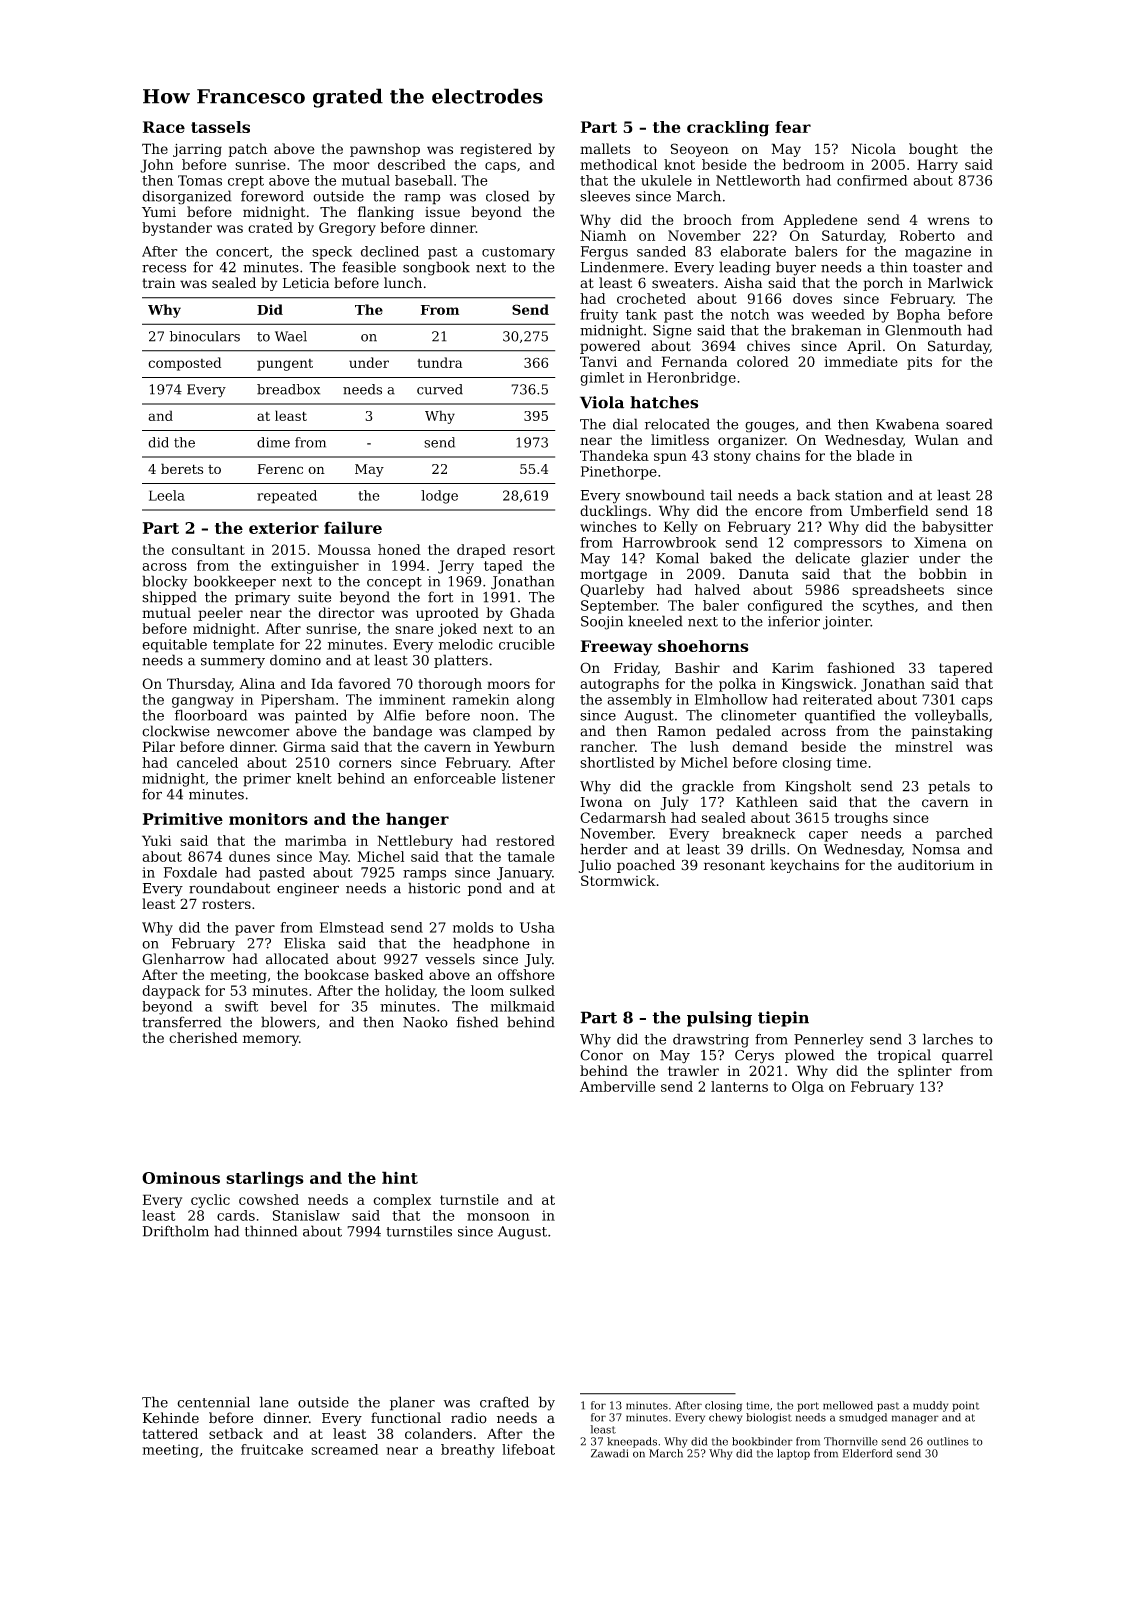 The width and height of the screenshot is (1135, 1606). What do you see at coordinates (306, 283) in the screenshot?
I see `Leticia` at bounding box center [306, 283].
